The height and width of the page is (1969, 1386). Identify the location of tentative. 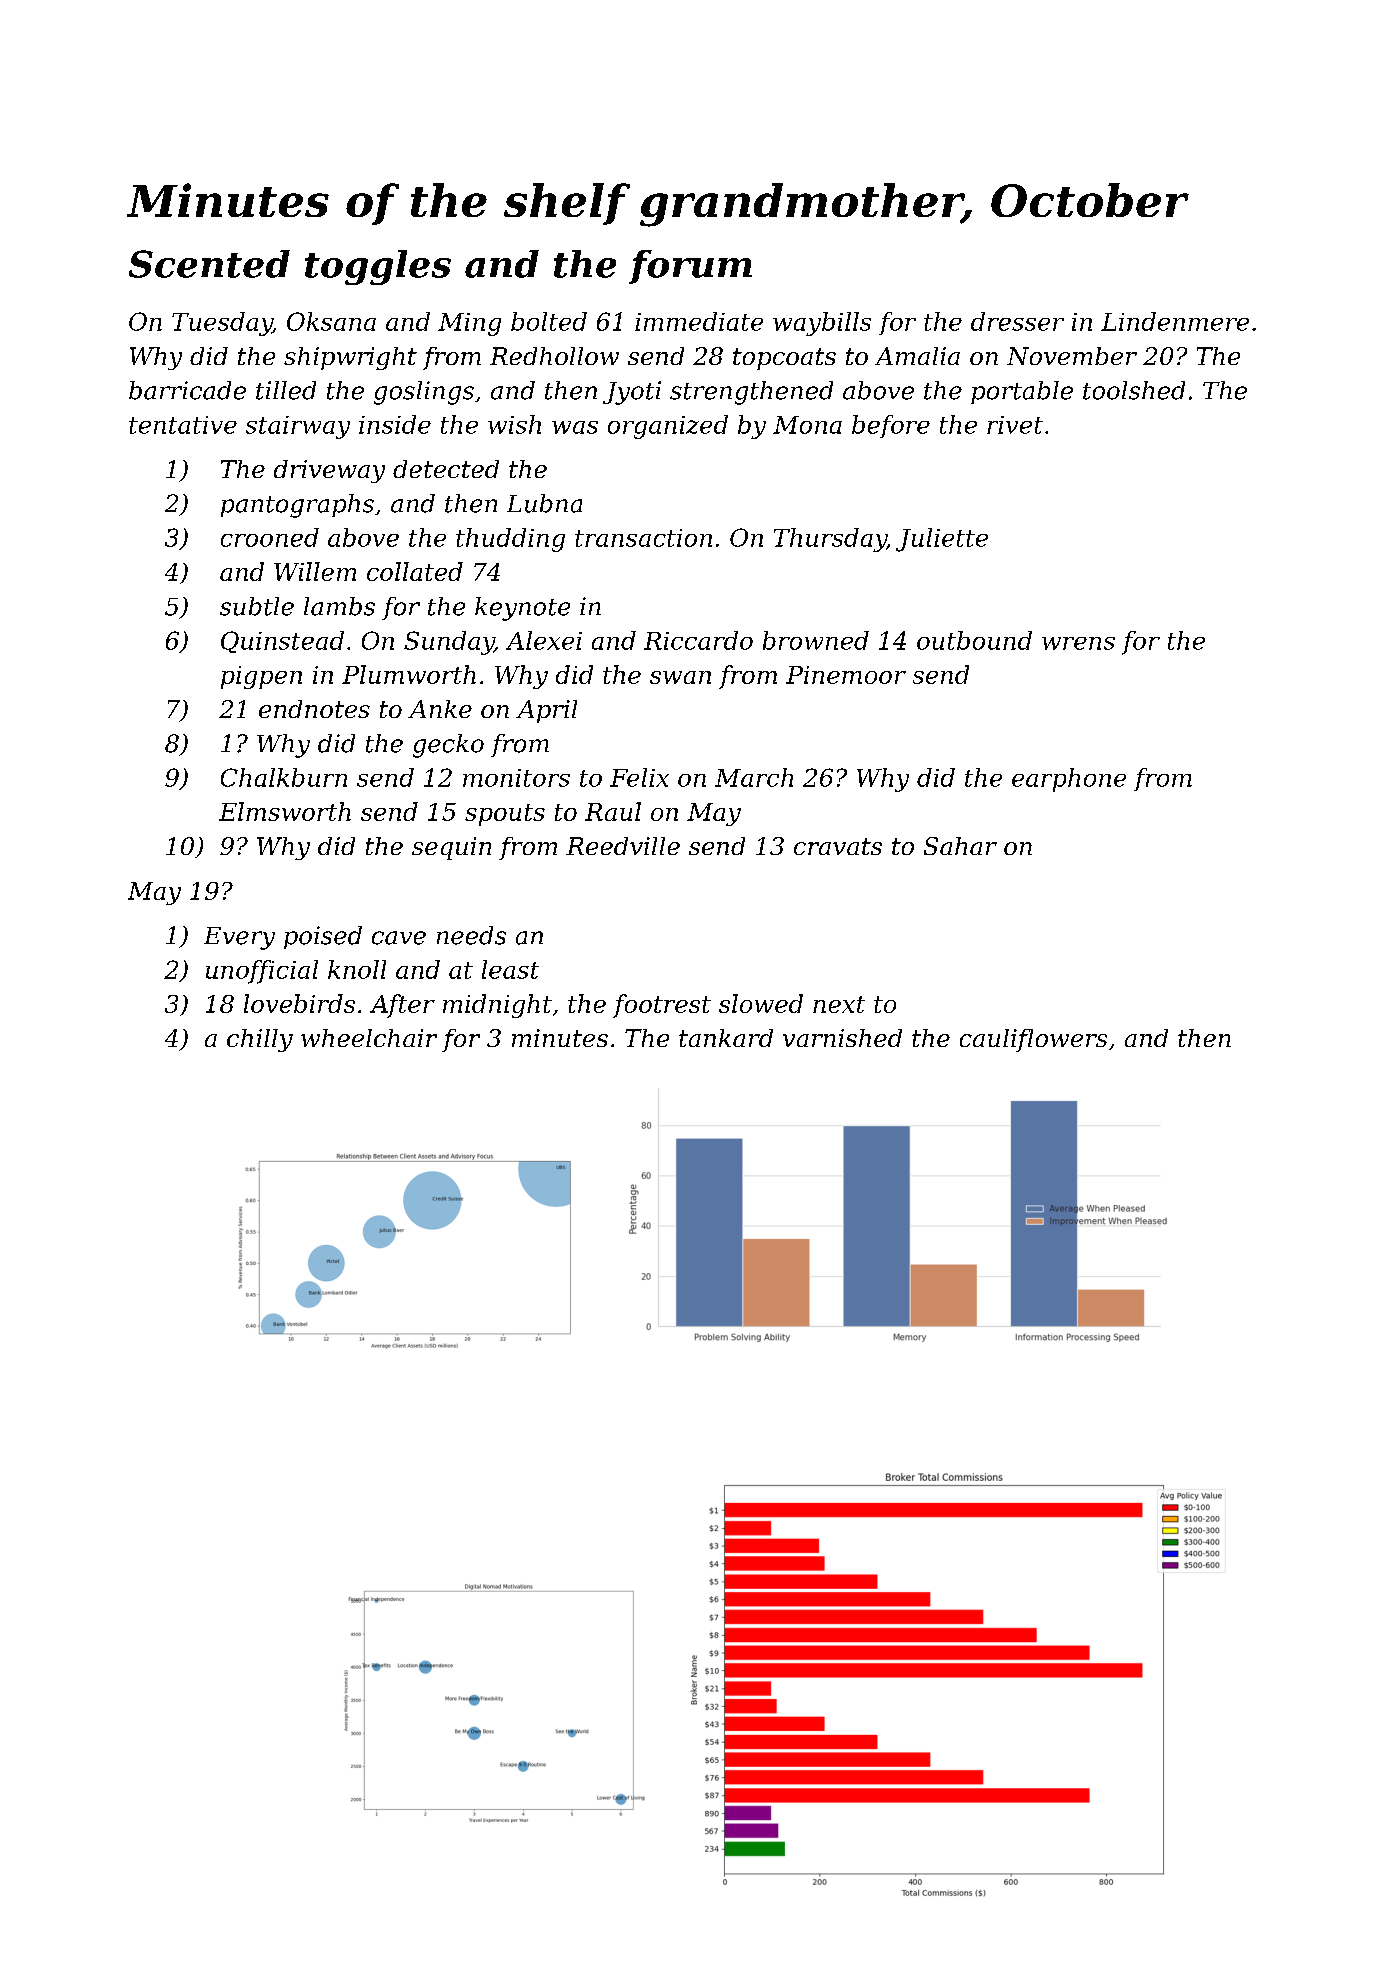
(183, 425).
